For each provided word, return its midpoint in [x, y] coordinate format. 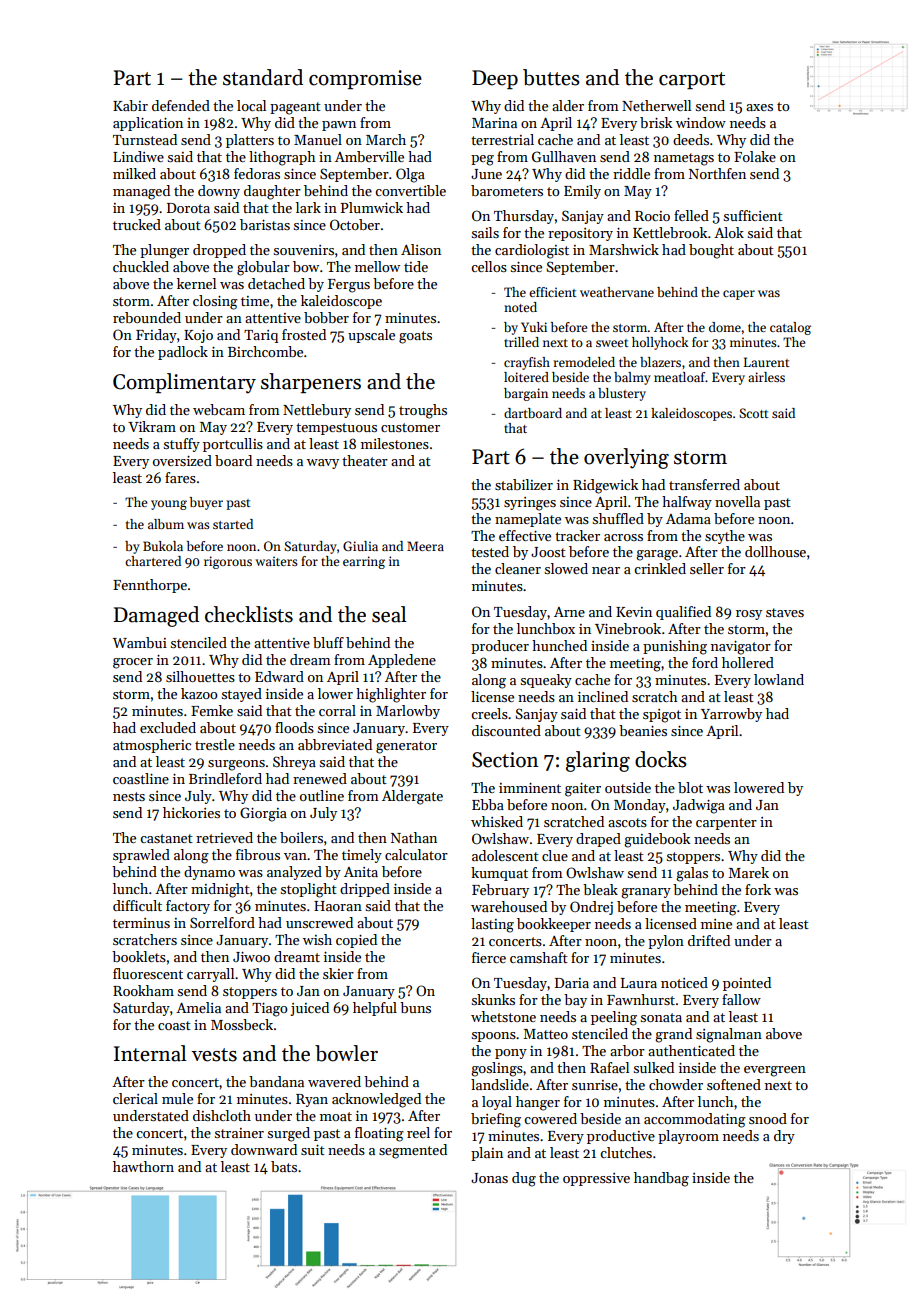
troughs [423, 411]
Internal [150, 1053]
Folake [755, 156]
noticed [684, 982]
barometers [507, 190]
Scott [753, 413]
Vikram [152, 426]
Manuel [318, 139]
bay [575, 1001]
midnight [220, 890]
